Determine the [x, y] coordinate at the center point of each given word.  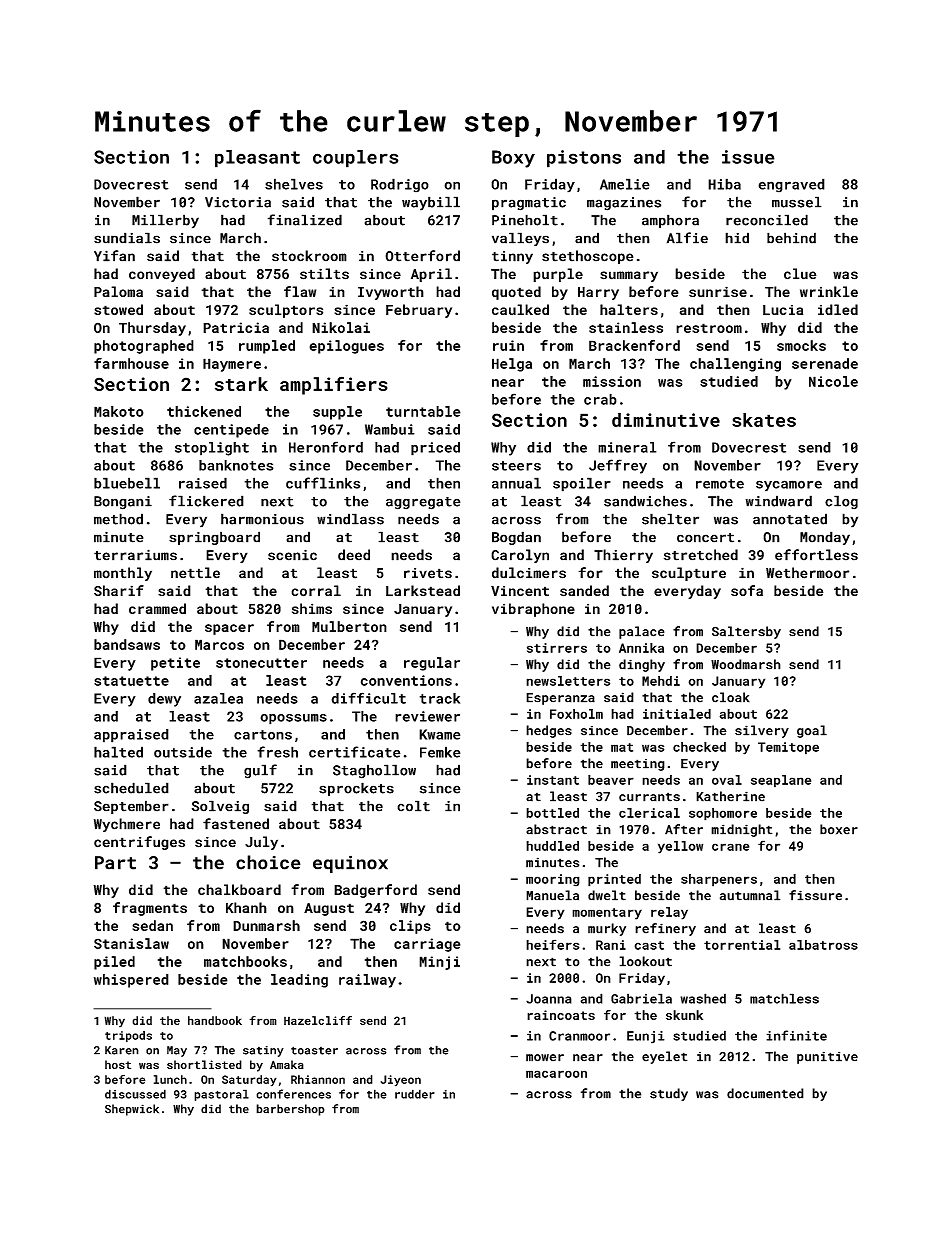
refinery [665, 929]
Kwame [440, 734]
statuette [131, 681]
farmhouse [131, 363]
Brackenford [634, 345]
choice [268, 862]
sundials [127, 238]
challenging [735, 365]
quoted [516, 293]
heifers [553, 944]
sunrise [718, 291]
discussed [135, 1094]
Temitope [788, 748]
